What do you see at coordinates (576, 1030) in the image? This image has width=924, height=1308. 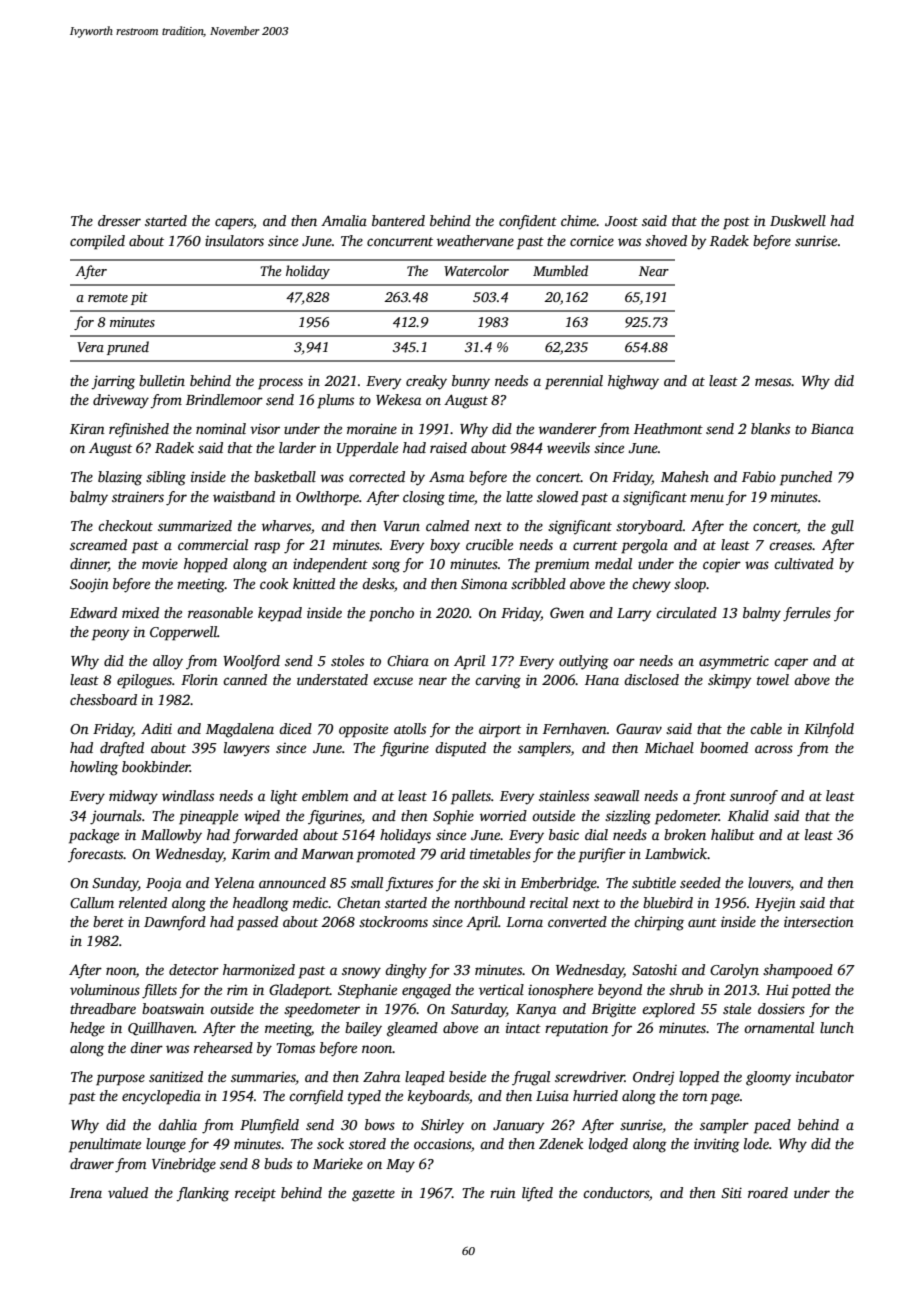 I see `reputation` at bounding box center [576, 1030].
